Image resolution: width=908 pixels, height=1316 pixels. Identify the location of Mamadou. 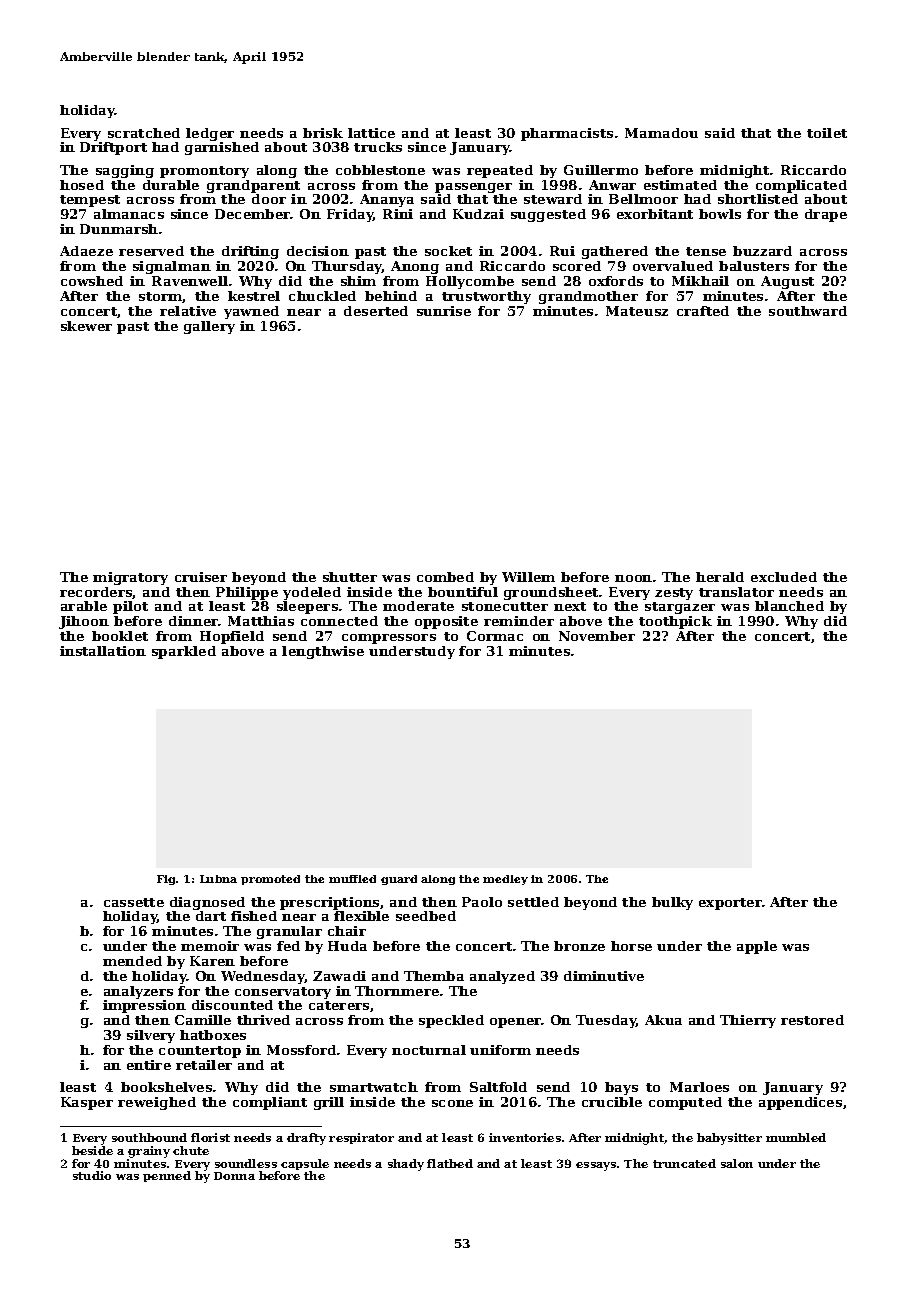
(661, 133).
